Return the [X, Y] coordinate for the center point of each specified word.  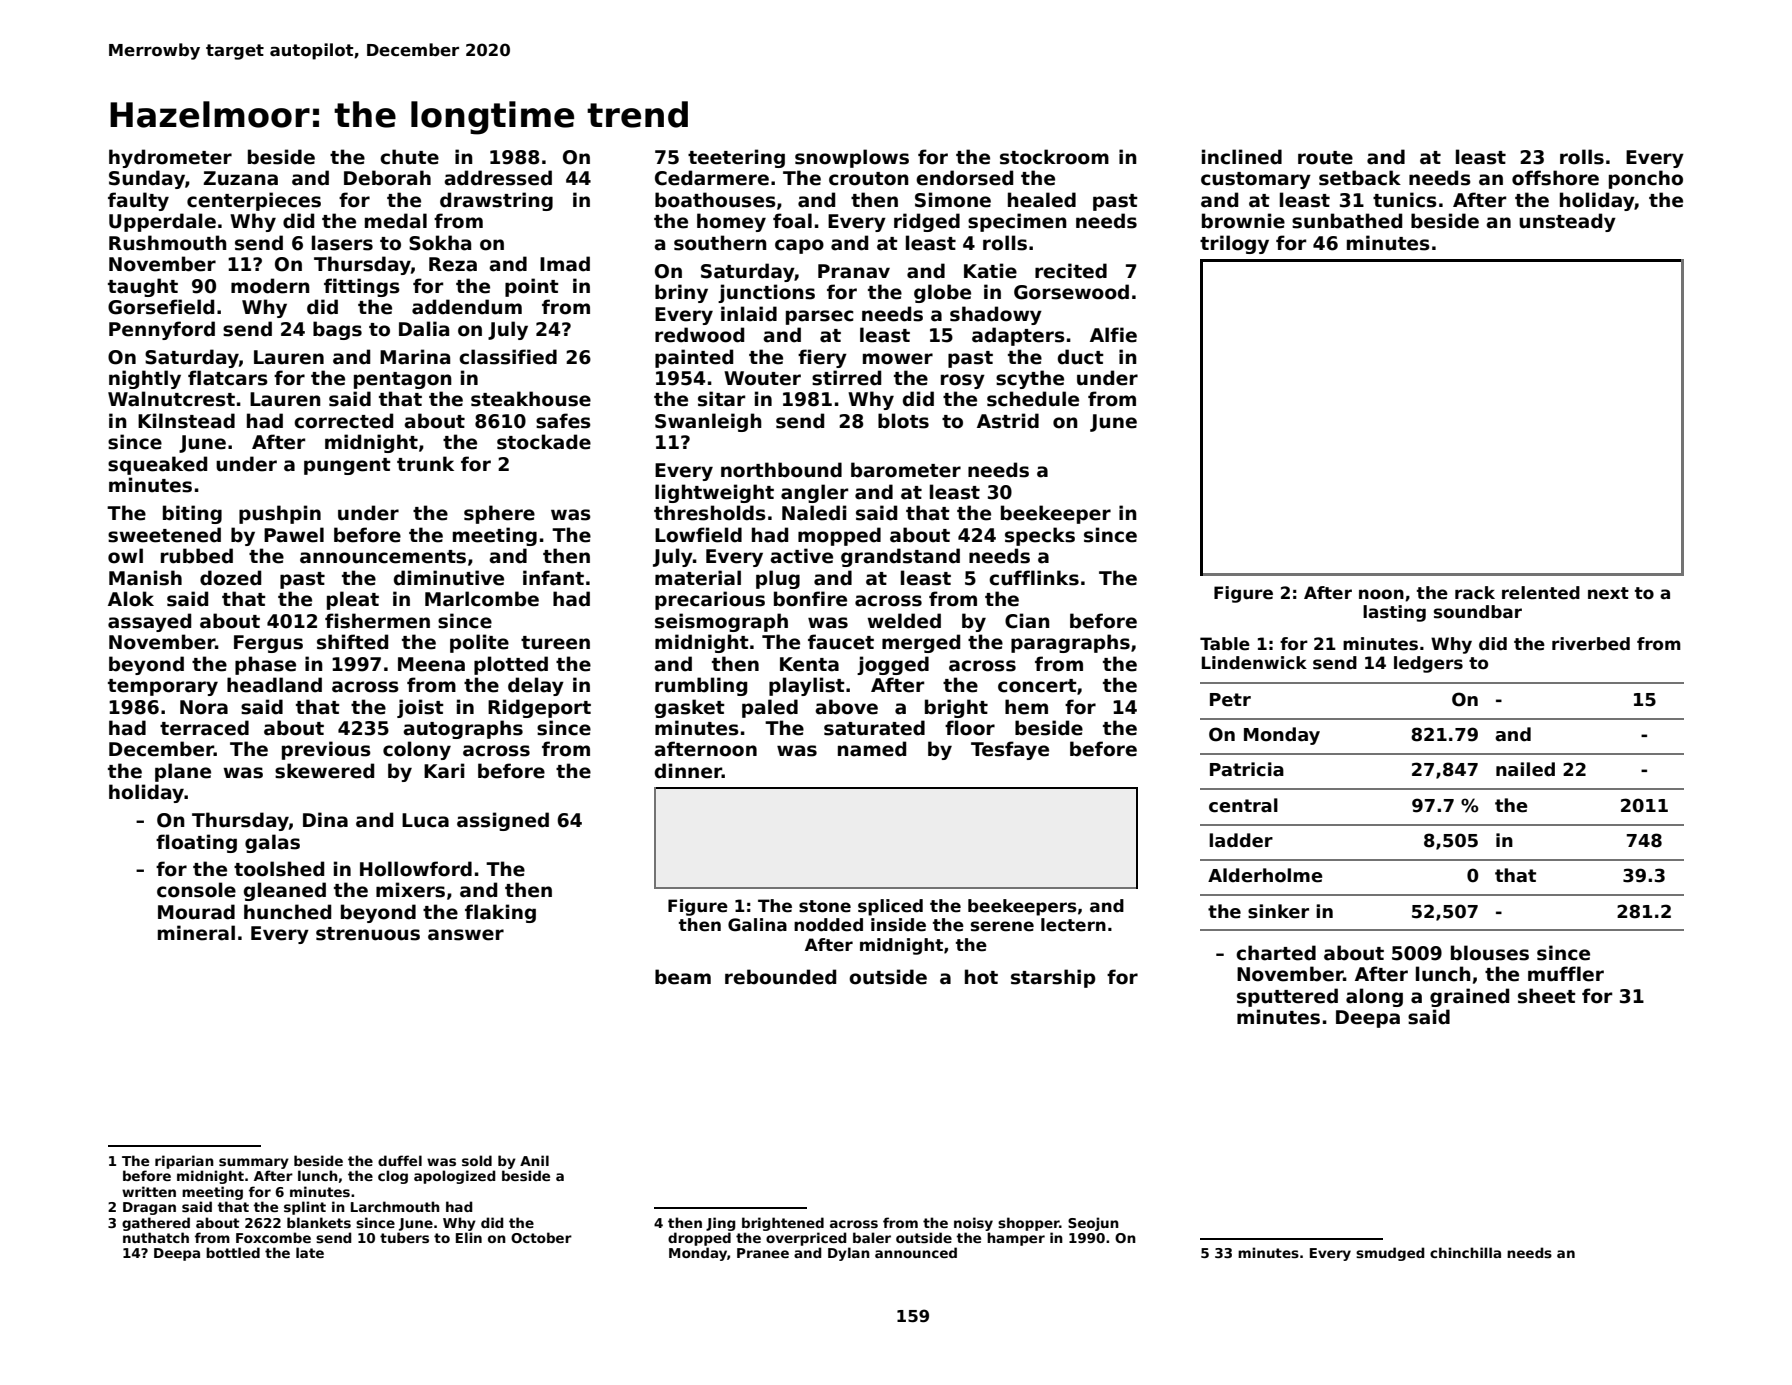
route [1325, 158]
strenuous [368, 934]
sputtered [1287, 997]
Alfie [1113, 335]
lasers [342, 243]
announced [916, 1252]
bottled [233, 1252]
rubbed [197, 556]
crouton [869, 179]
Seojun [1093, 1224]
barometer [906, 470]
